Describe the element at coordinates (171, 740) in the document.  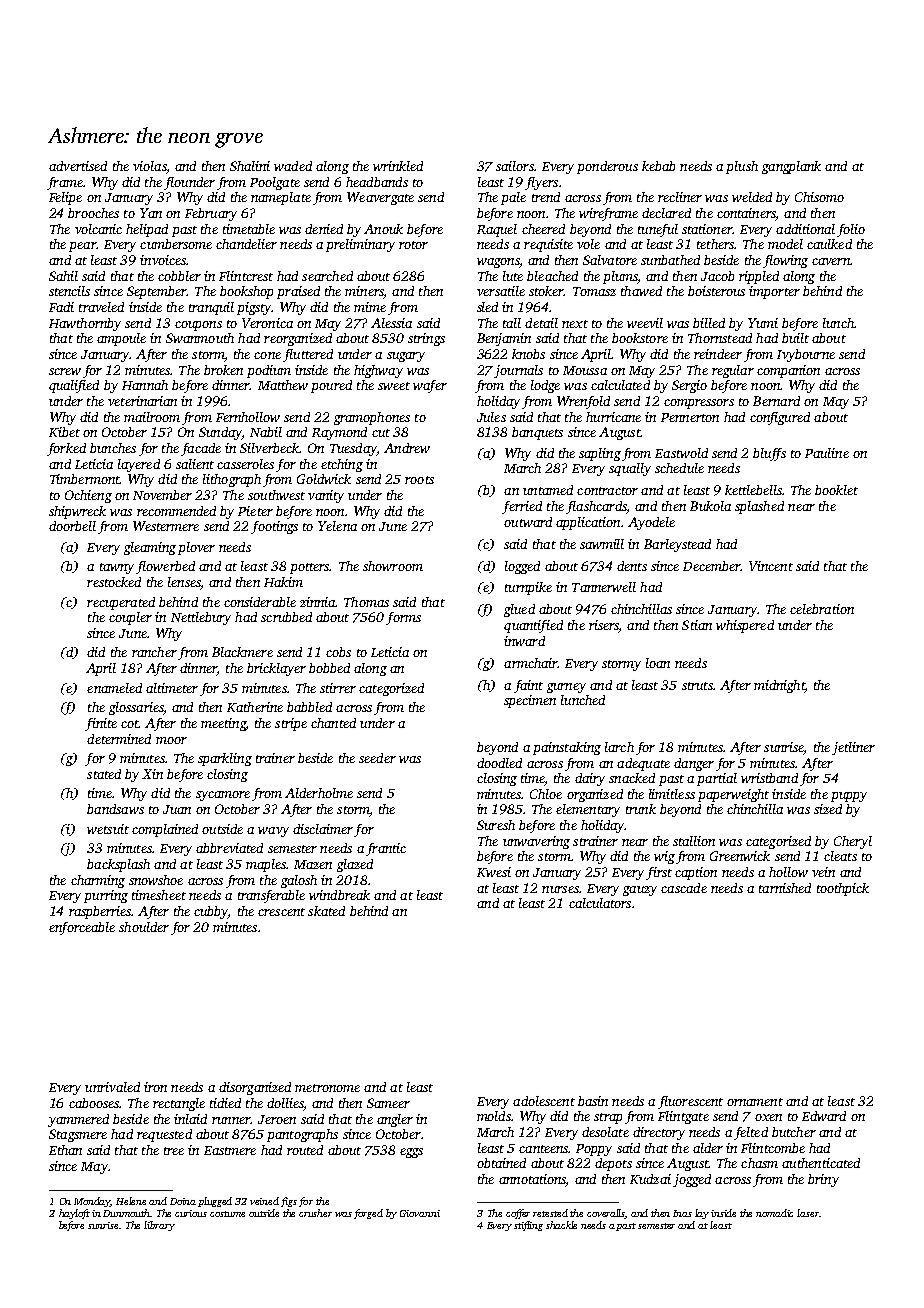
I see `moor` at that location.
